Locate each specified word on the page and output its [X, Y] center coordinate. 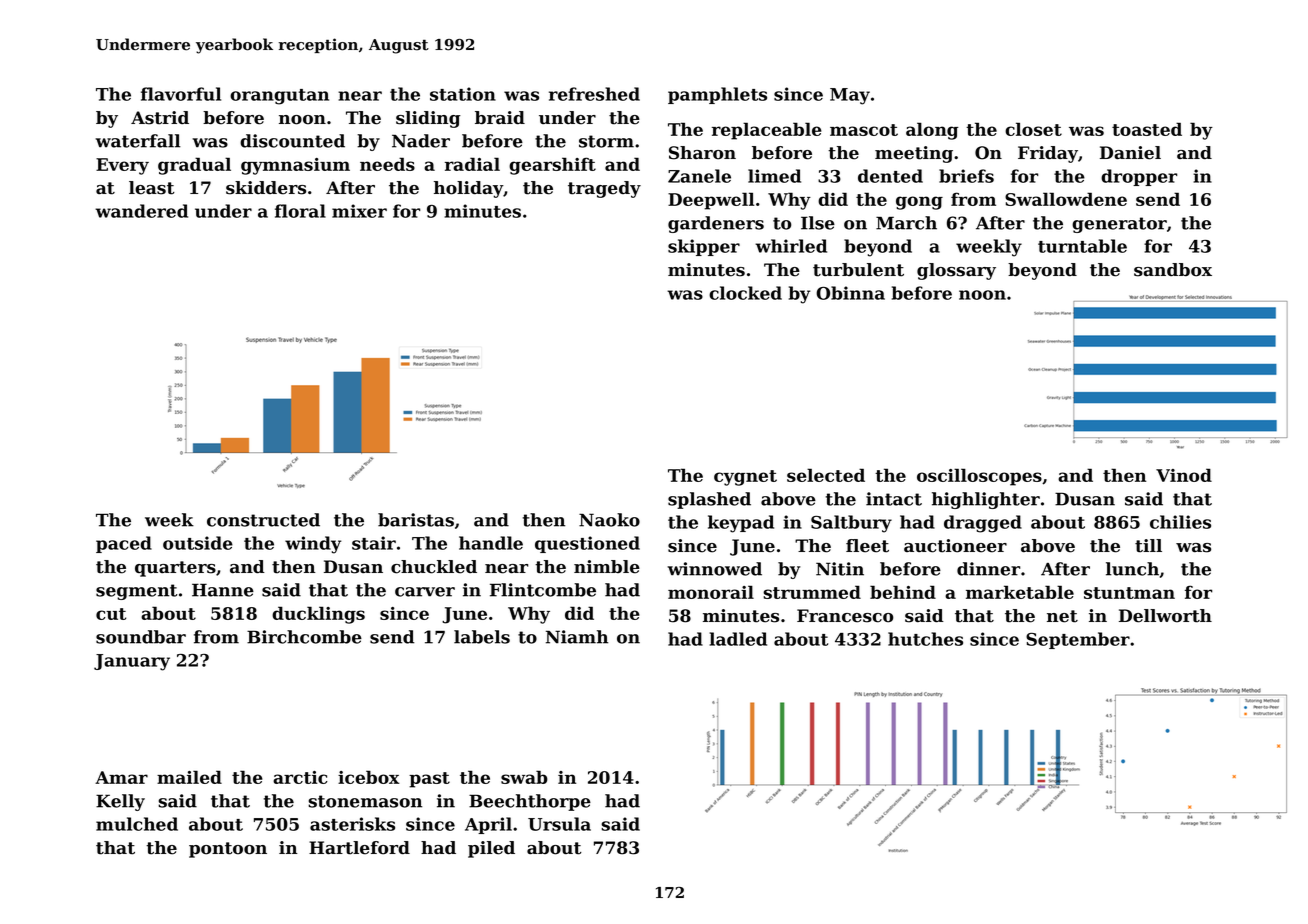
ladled [738, 639]
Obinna [850, 293]
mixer [359, 211]
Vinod [1184, 475]
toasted [1147, 129]
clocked [745, 293]
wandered [141, 211]
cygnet [745, 478]
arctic [300, 777]
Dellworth [1165, 616]
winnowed [714, 569]
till [1148, 546]
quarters [175, 569]
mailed [189, 777]
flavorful [181, 94]
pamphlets [717, 95]
